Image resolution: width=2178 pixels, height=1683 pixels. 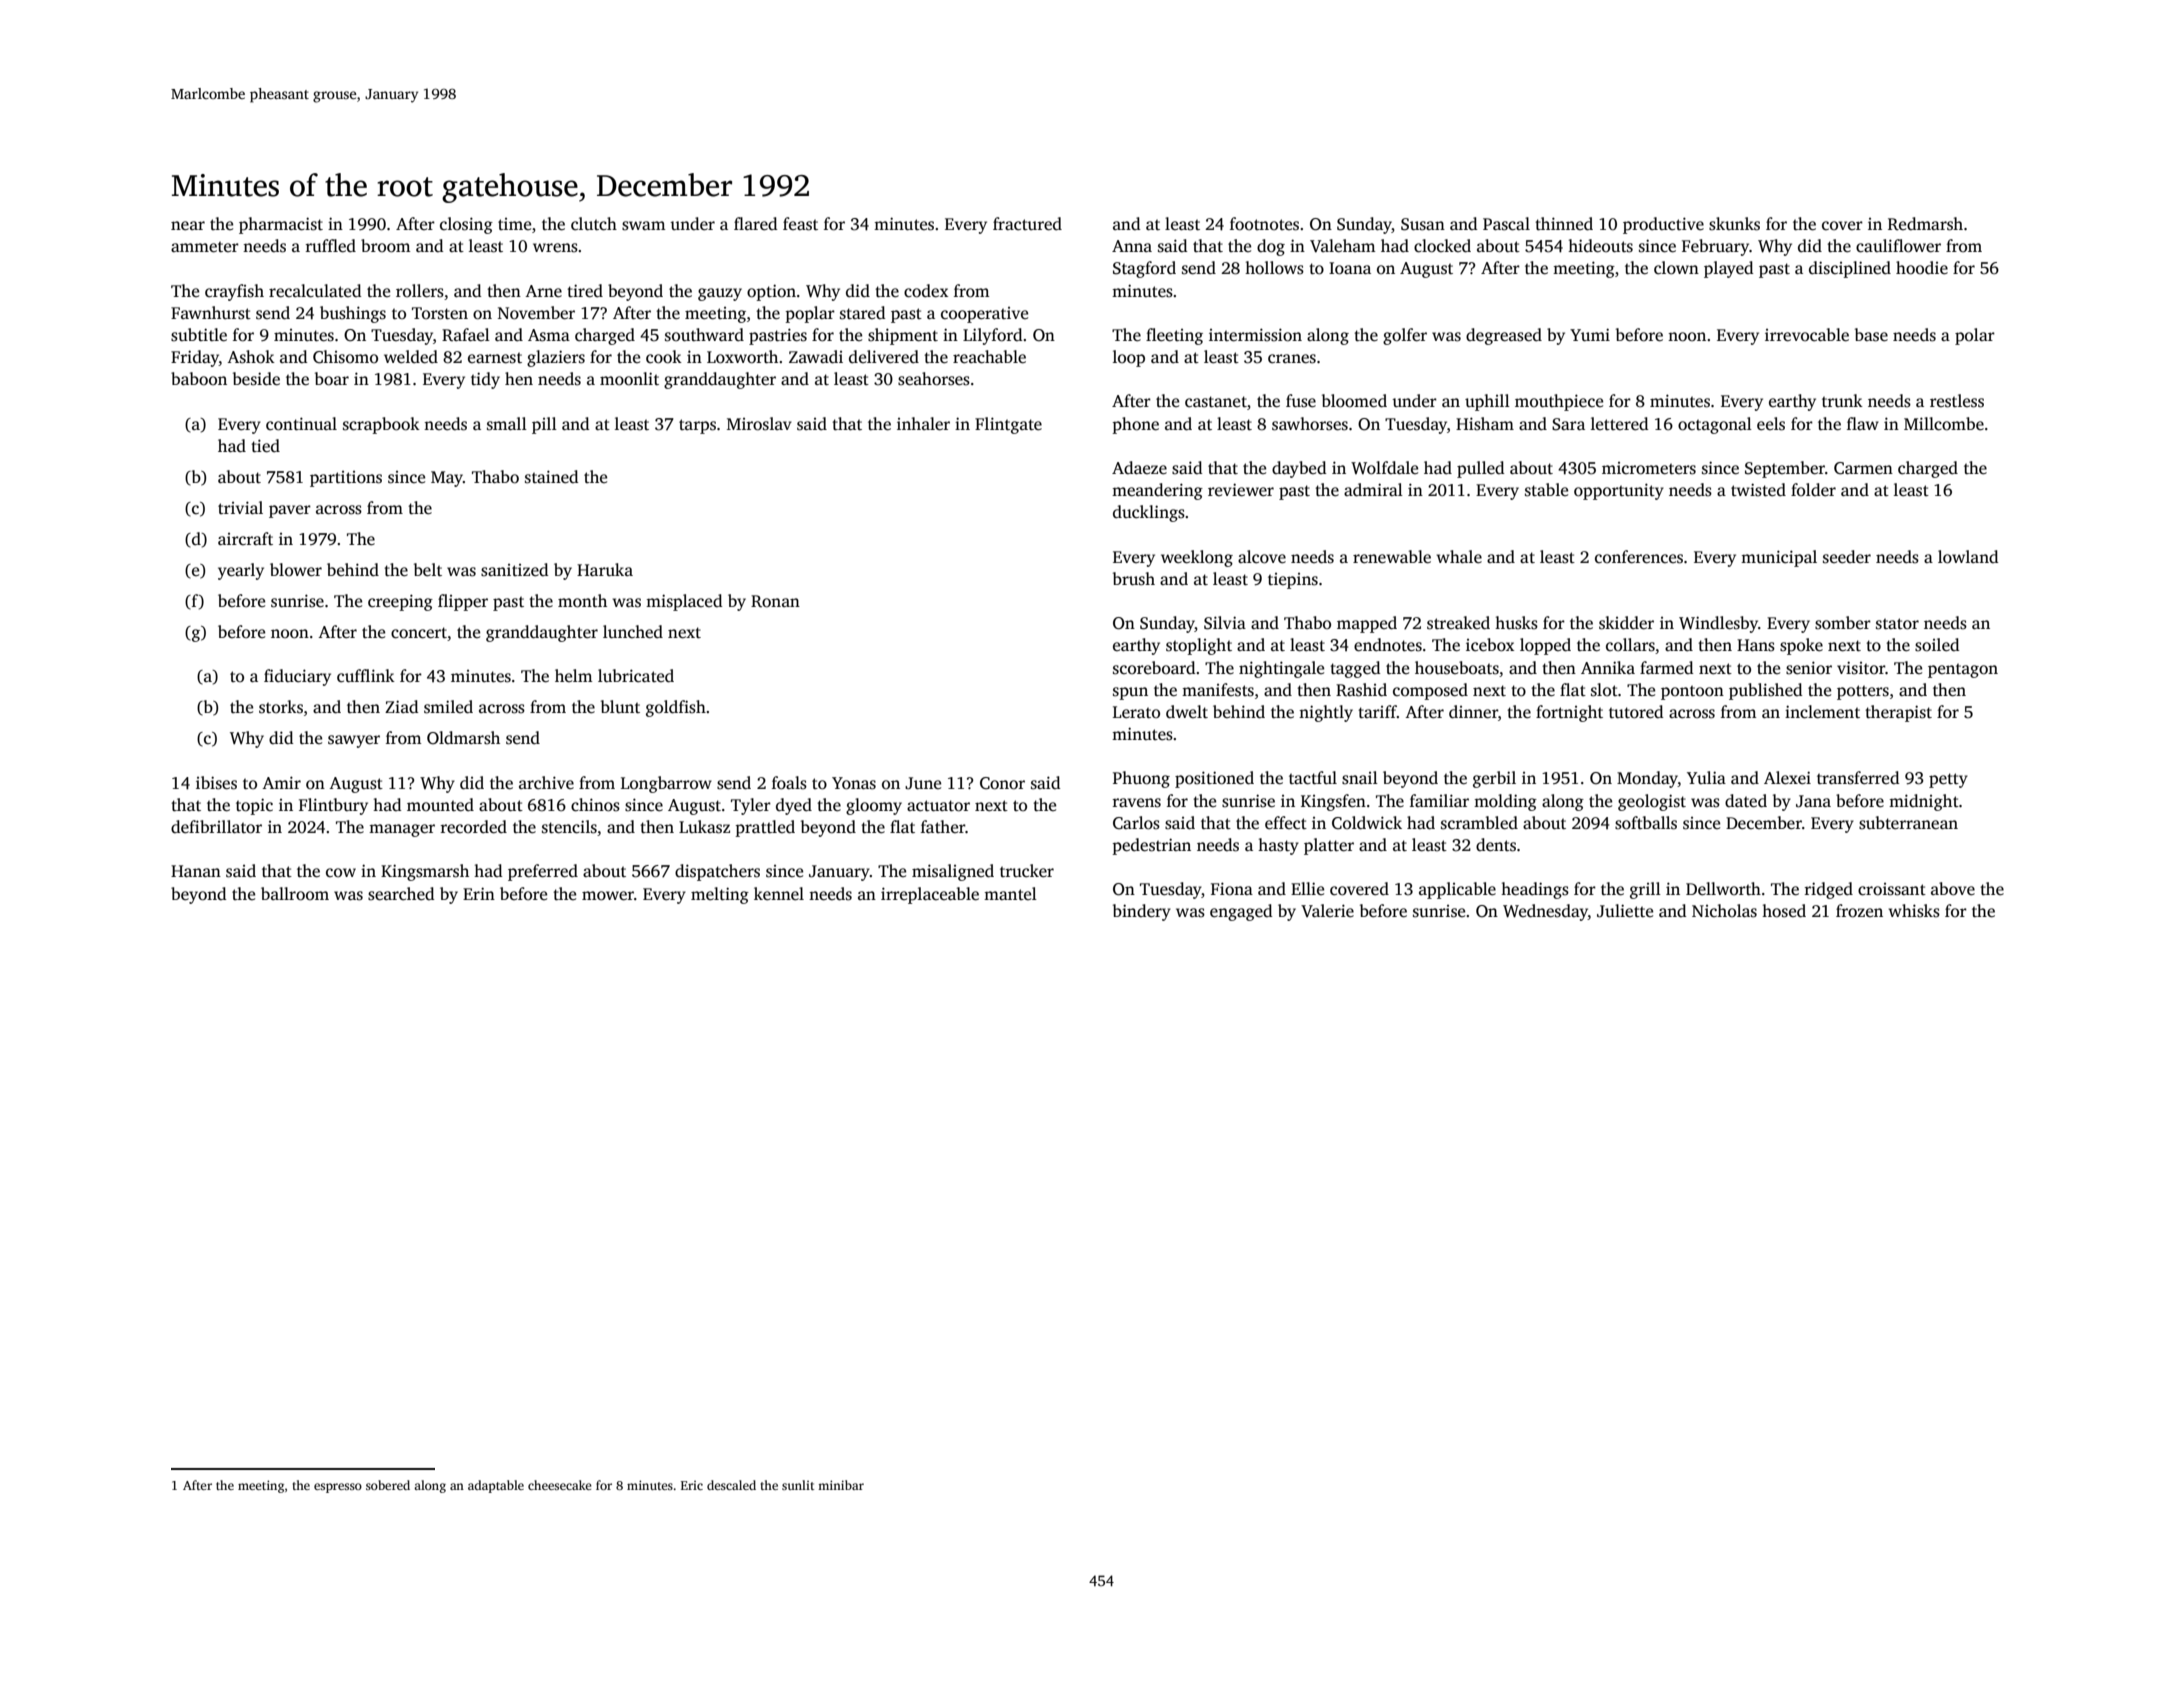 I want to click on Kingsmarsh, so click(x=425, y=872).
